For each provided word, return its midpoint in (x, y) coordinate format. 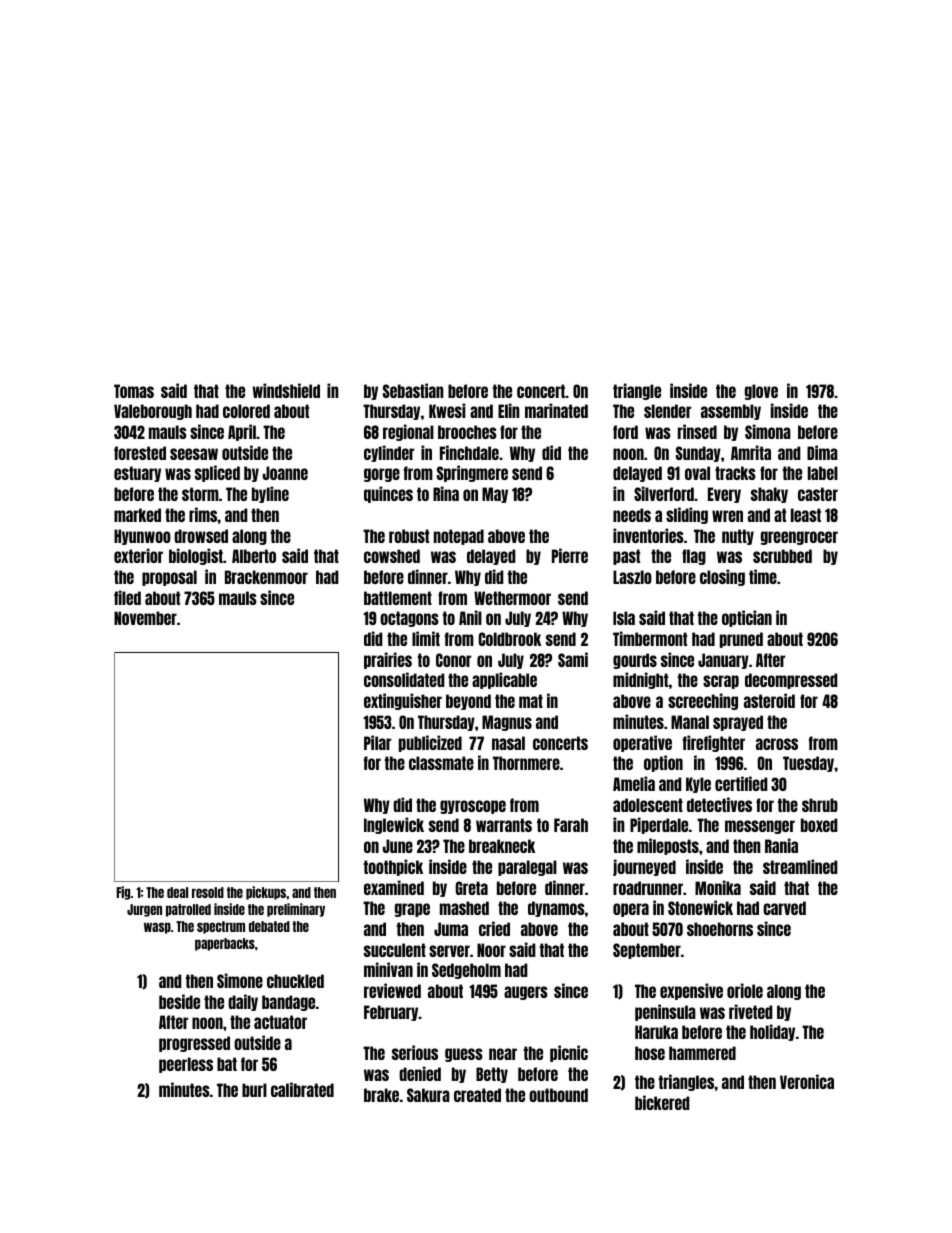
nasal (508, 743)
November (145, 618)
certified (741, 783)
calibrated (302, 1089)
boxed (819, 825)
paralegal (527, 868)
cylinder (389, 453)
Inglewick (394, 825)
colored (246, 411)
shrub (820, 805)
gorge (382, 475)
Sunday (698, 454)
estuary (137, 474)
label (823, 473)
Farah (571, 825)
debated (269, 926)
